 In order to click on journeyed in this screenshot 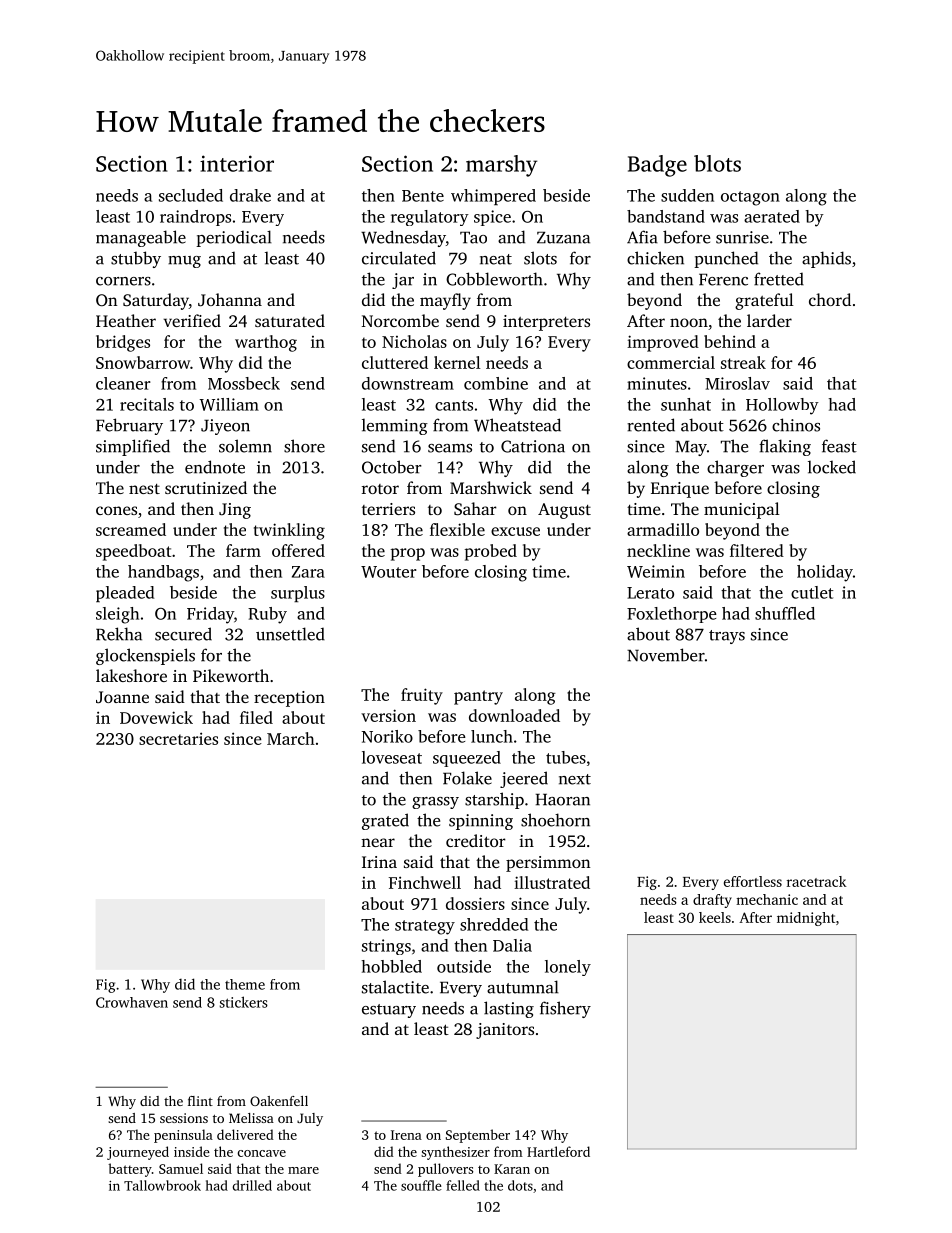, I will do `click(138, 1153)`.
